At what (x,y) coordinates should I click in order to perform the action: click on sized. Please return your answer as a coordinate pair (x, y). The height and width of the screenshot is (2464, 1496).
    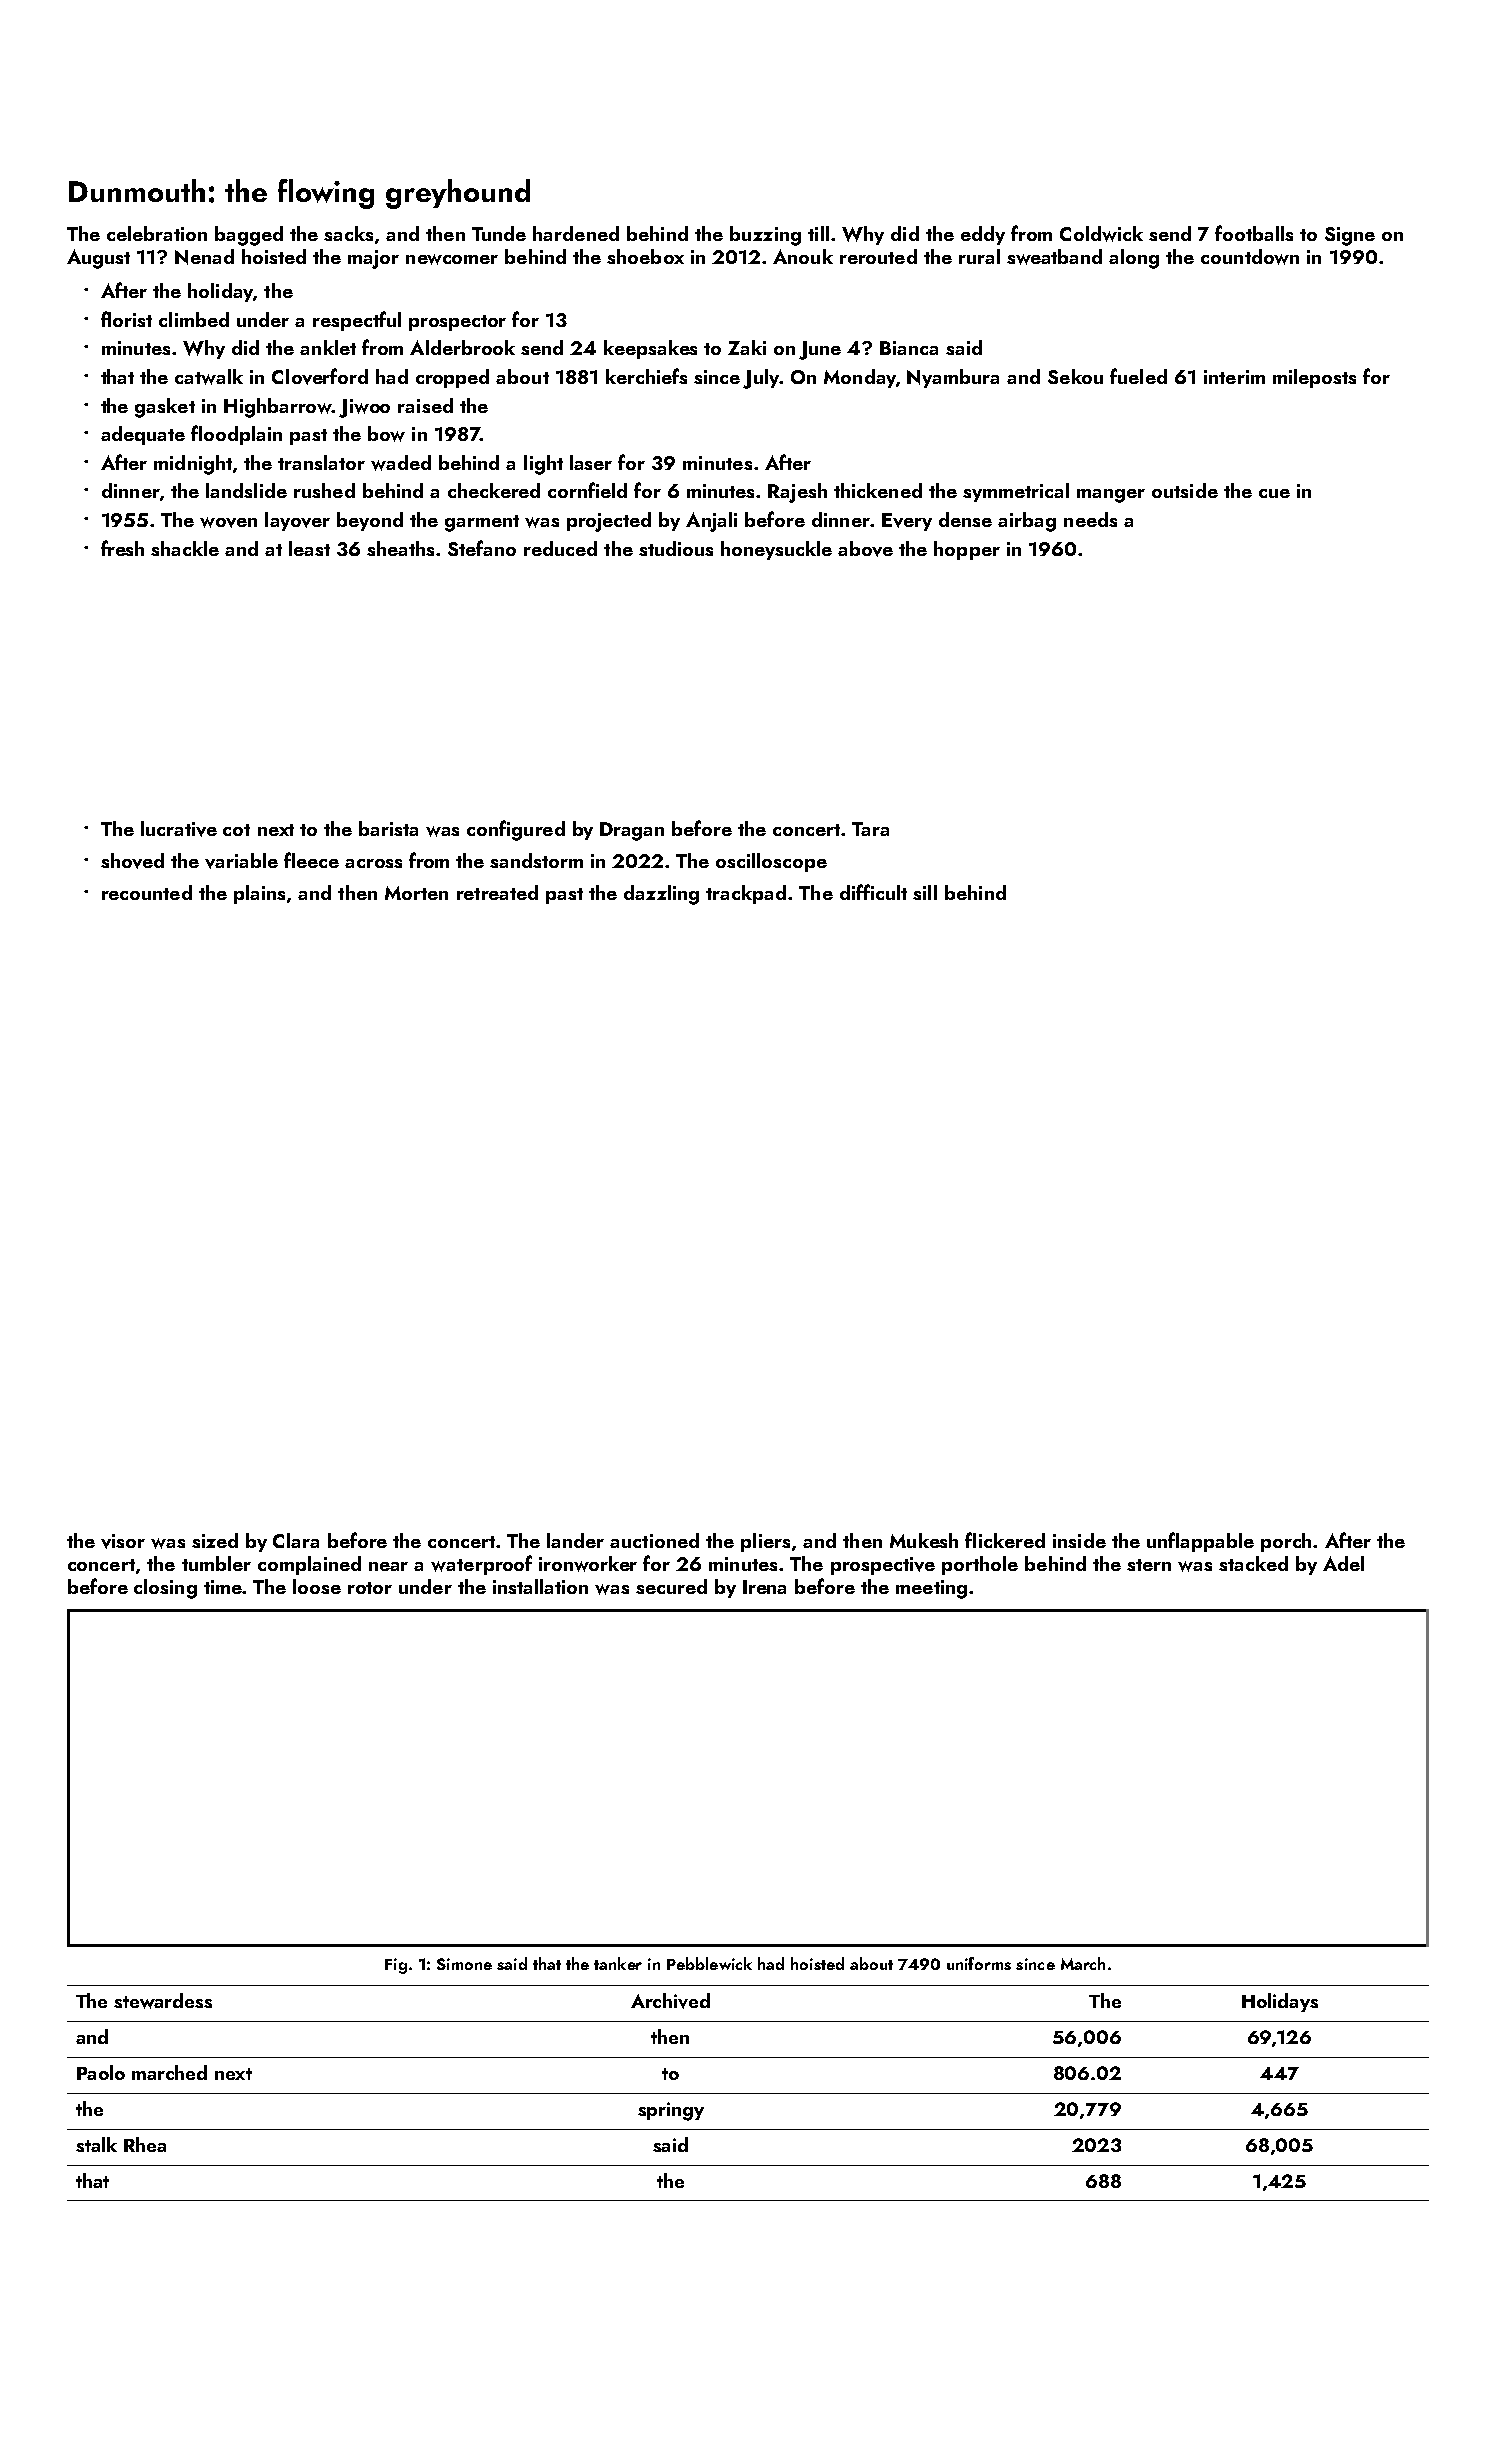
    Looking at the image, I should click on (215, 1540).
